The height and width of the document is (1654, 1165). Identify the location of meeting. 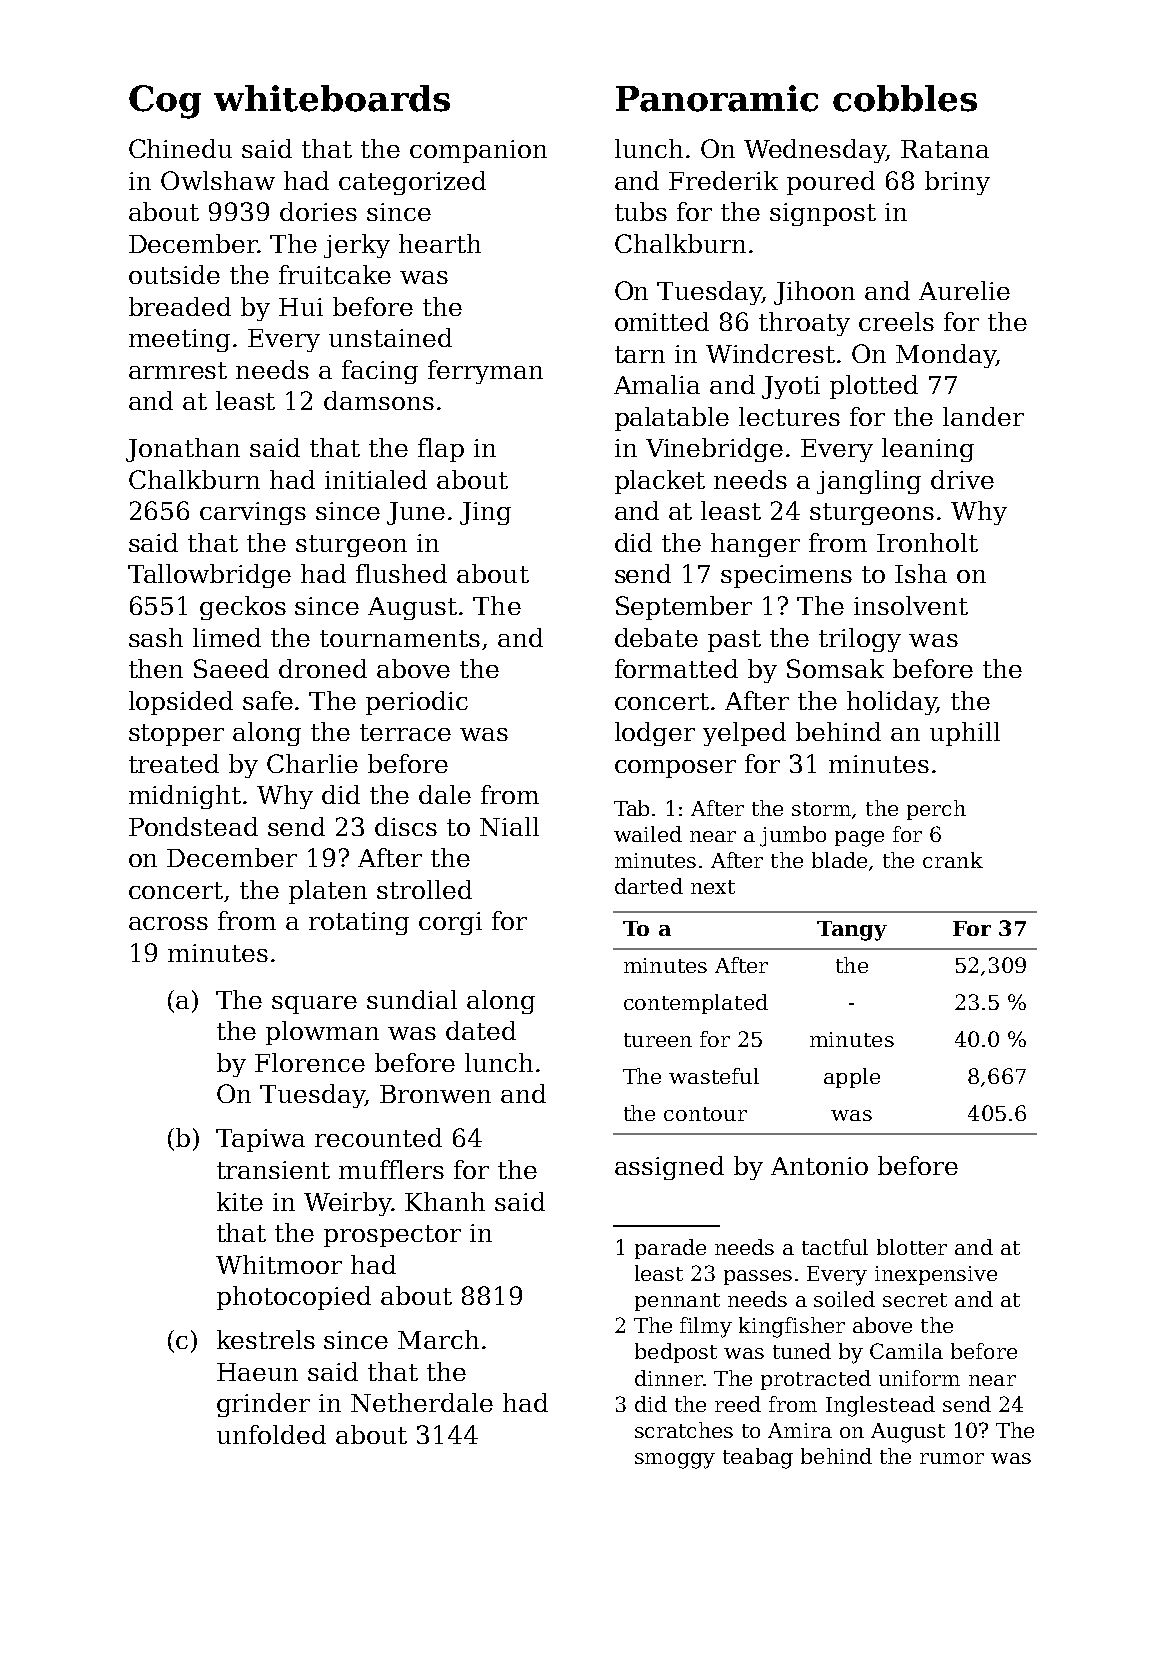
(179, 340).
